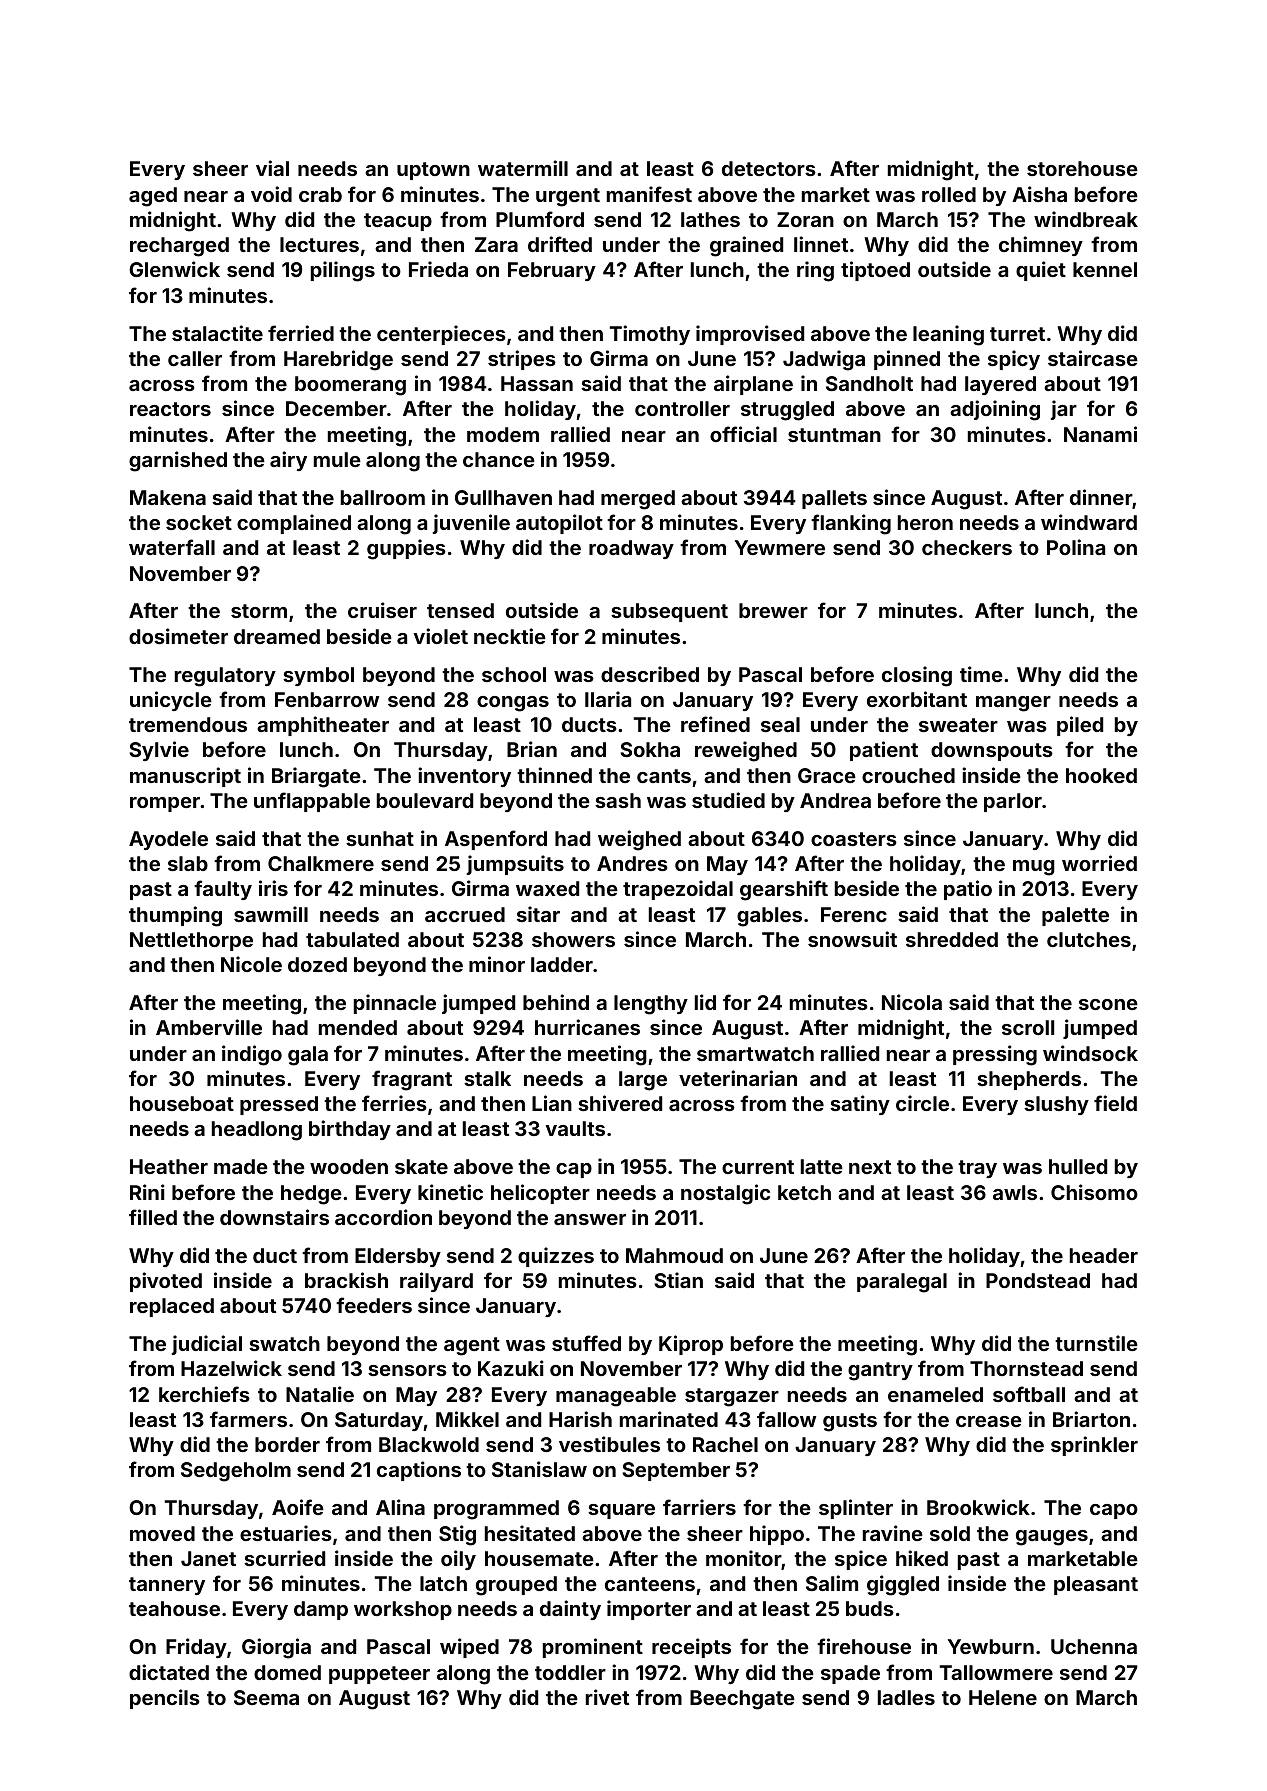 This screenshot has height=1791, width=1267. I want to click on Yewburn, so click(991, 1646).
